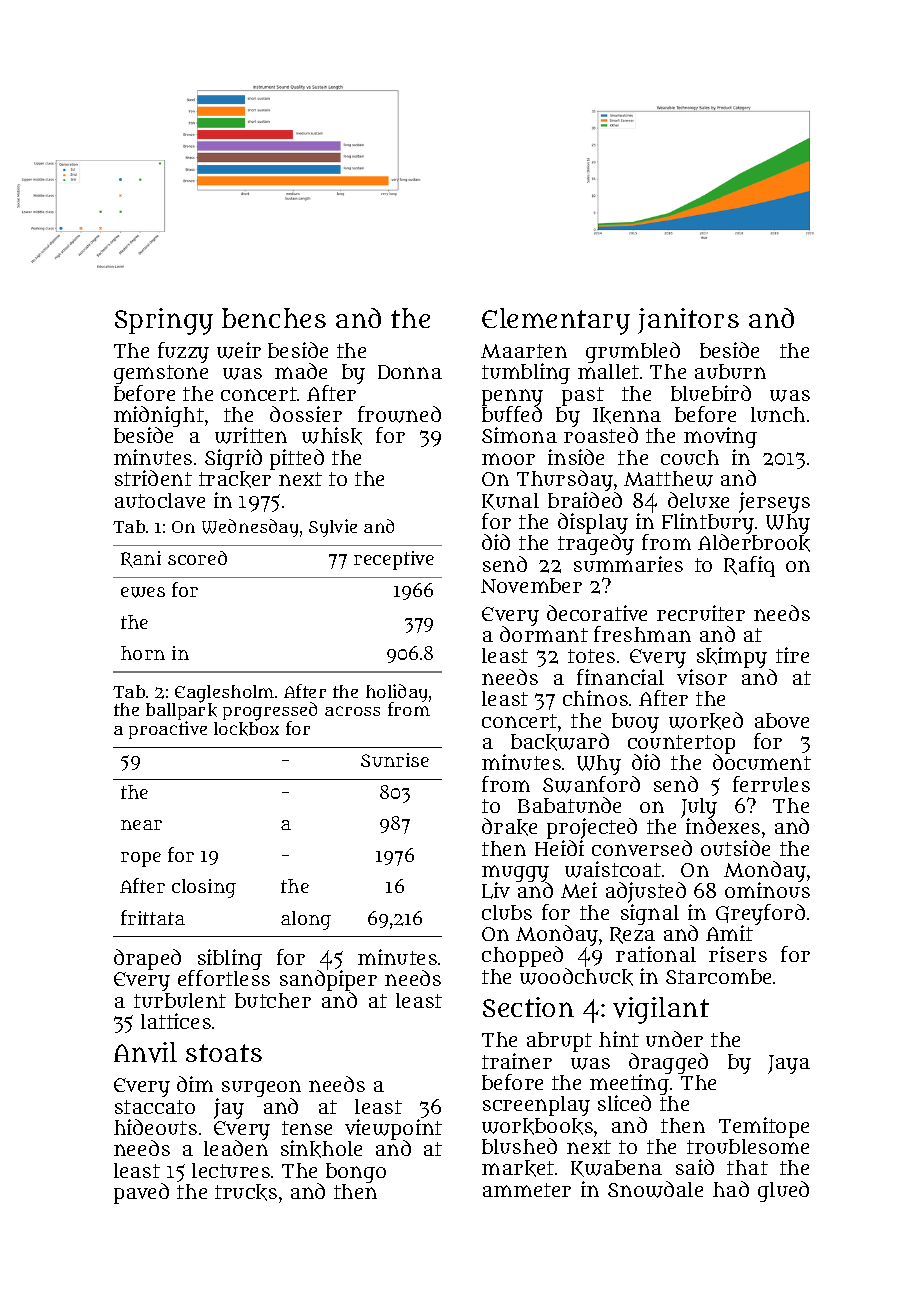  I want to click on moving, so click(720, 437).
